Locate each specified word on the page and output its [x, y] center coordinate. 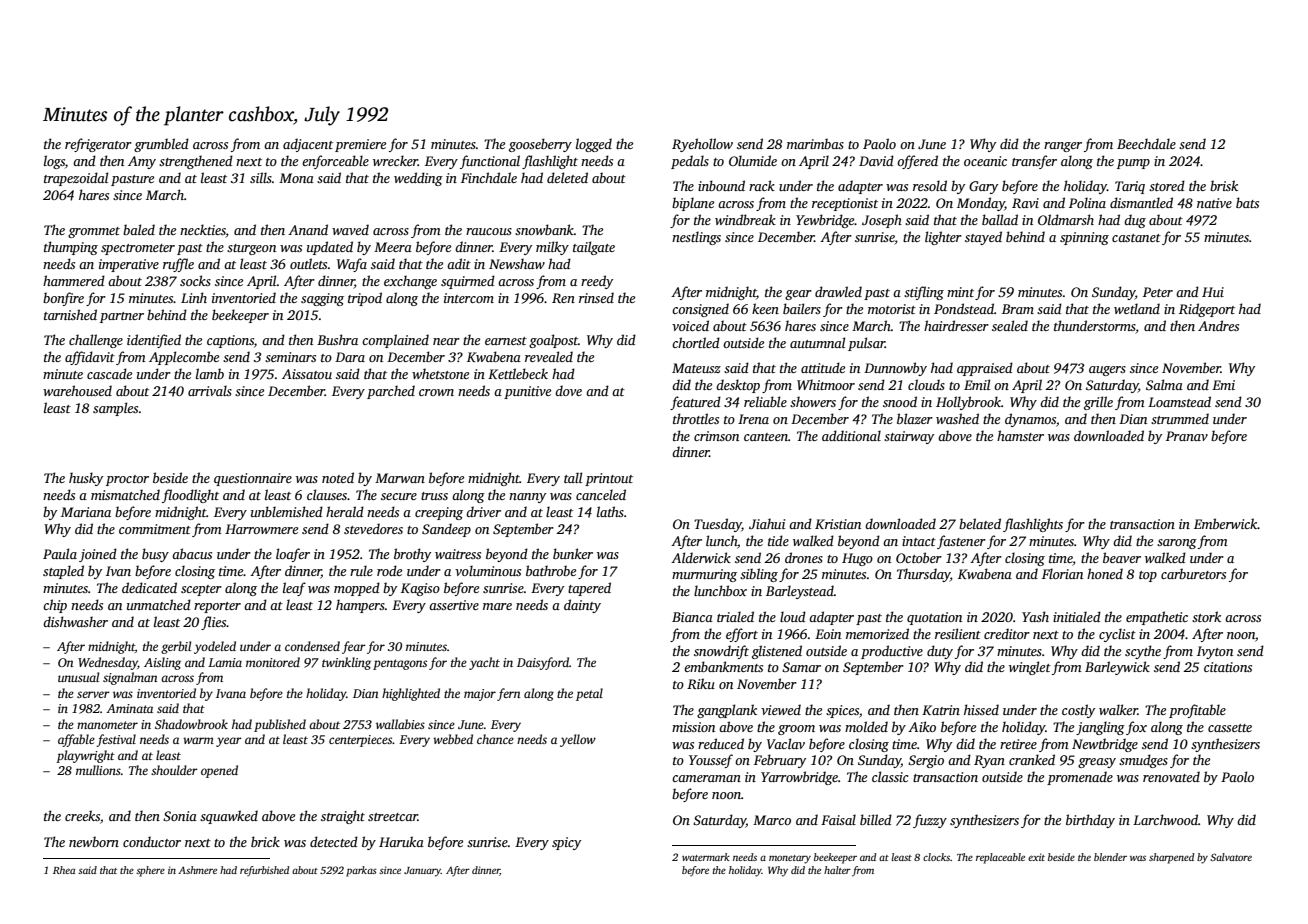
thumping [71, 248]
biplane [693, 204]
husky [86, 479]
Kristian [838, 524]
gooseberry [540, 145]
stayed [983, 238]
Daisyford [543, 663]
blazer [915, 418]
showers [813, 401]
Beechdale [1146, 143]
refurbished [265, 871]
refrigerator [98, 145]
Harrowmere [261, 529]
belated [980, 523]
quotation [934, 618]
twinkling [346, 663]
